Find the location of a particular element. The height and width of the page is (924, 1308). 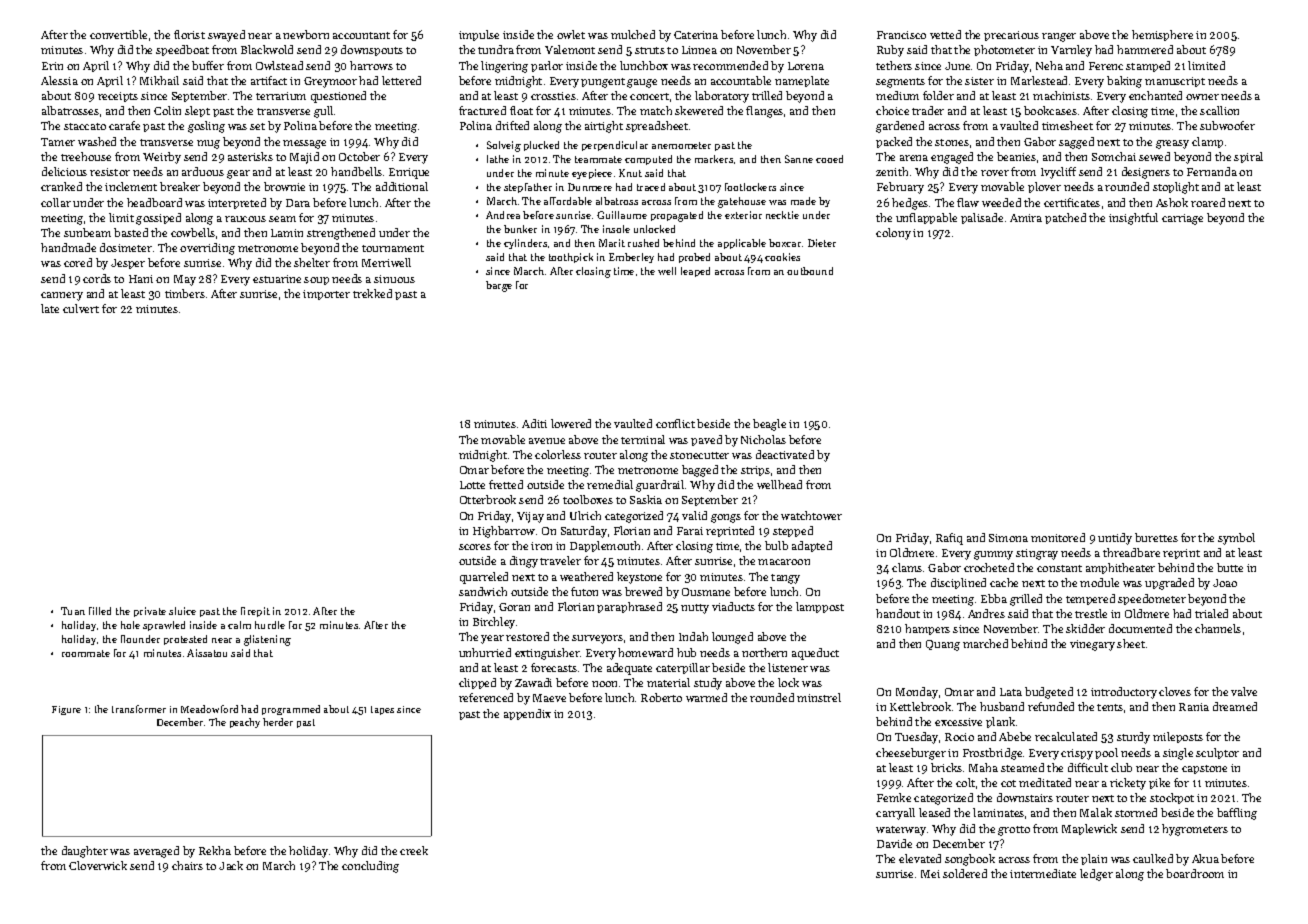

Cloverwick is located at coordinates (98, 865).
